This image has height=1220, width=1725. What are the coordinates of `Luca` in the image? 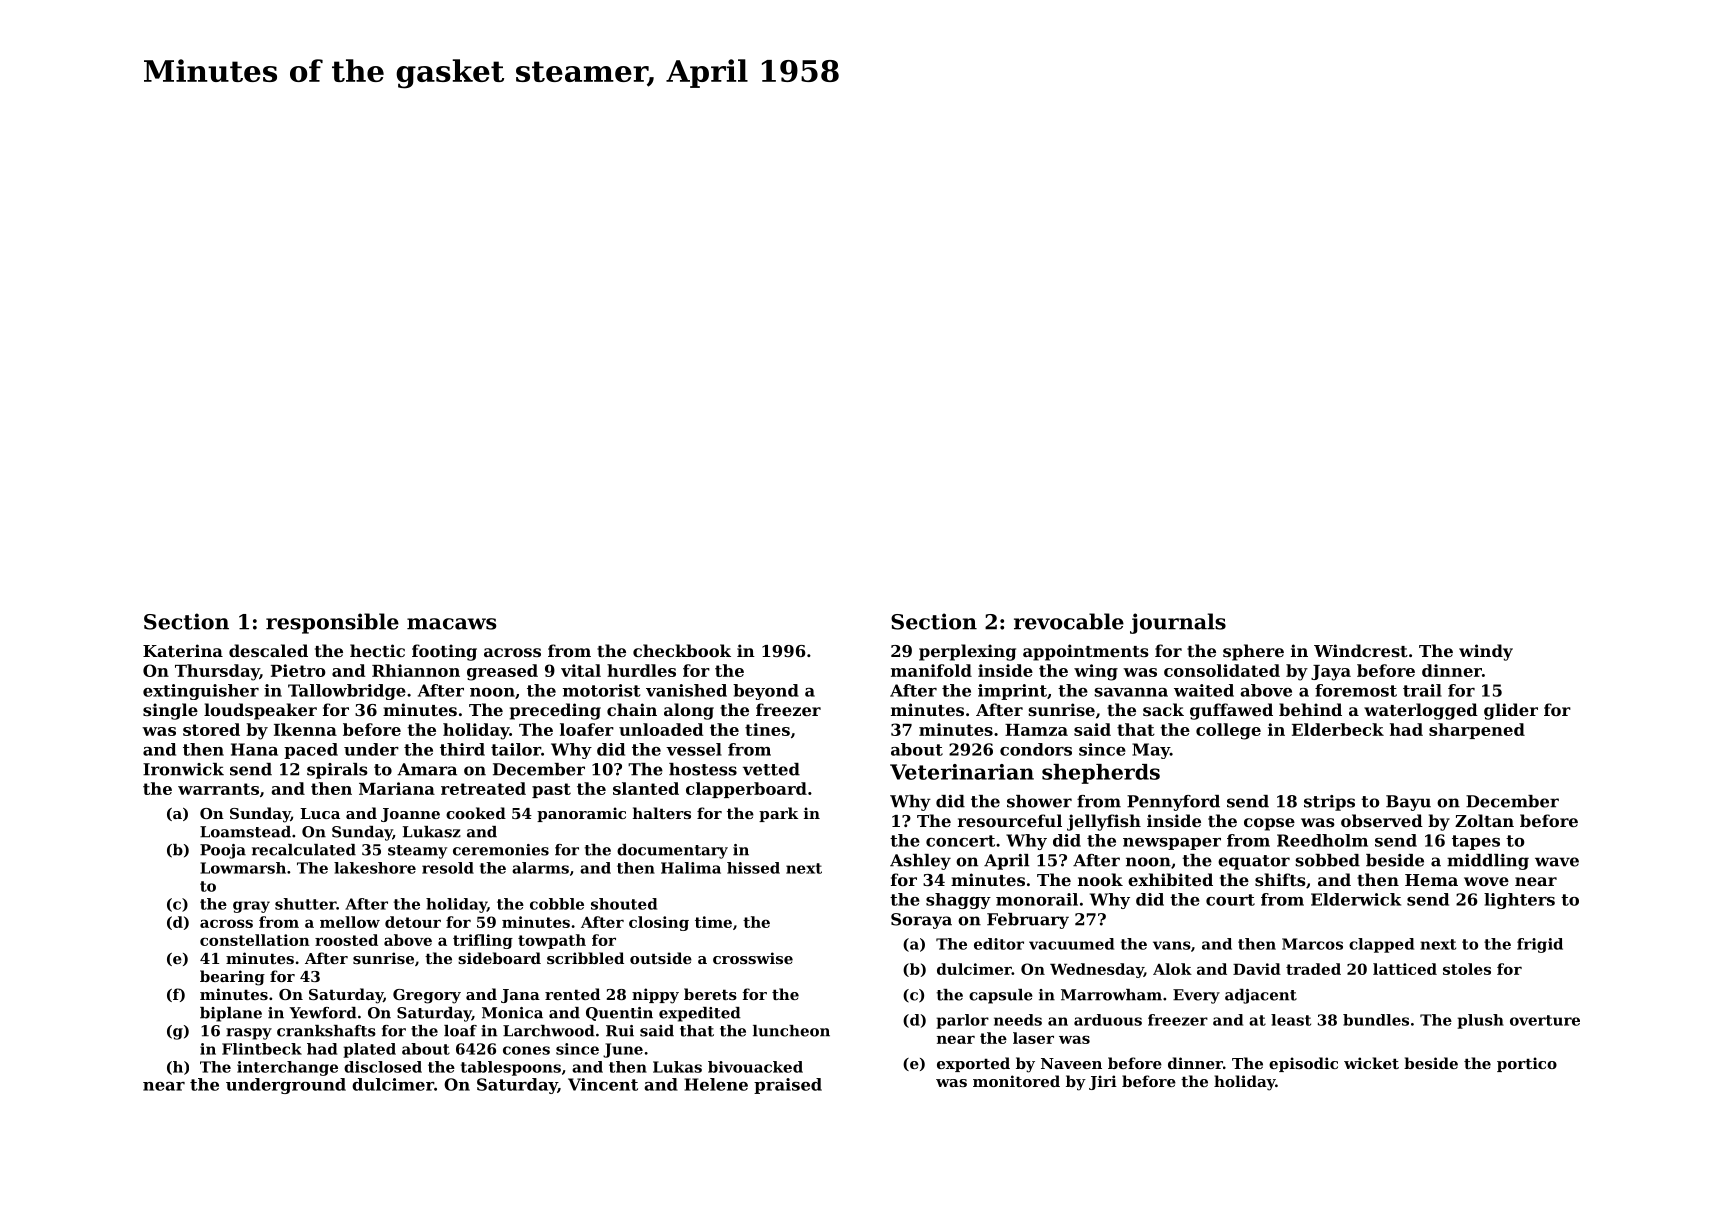 It's located at (320, 813).
